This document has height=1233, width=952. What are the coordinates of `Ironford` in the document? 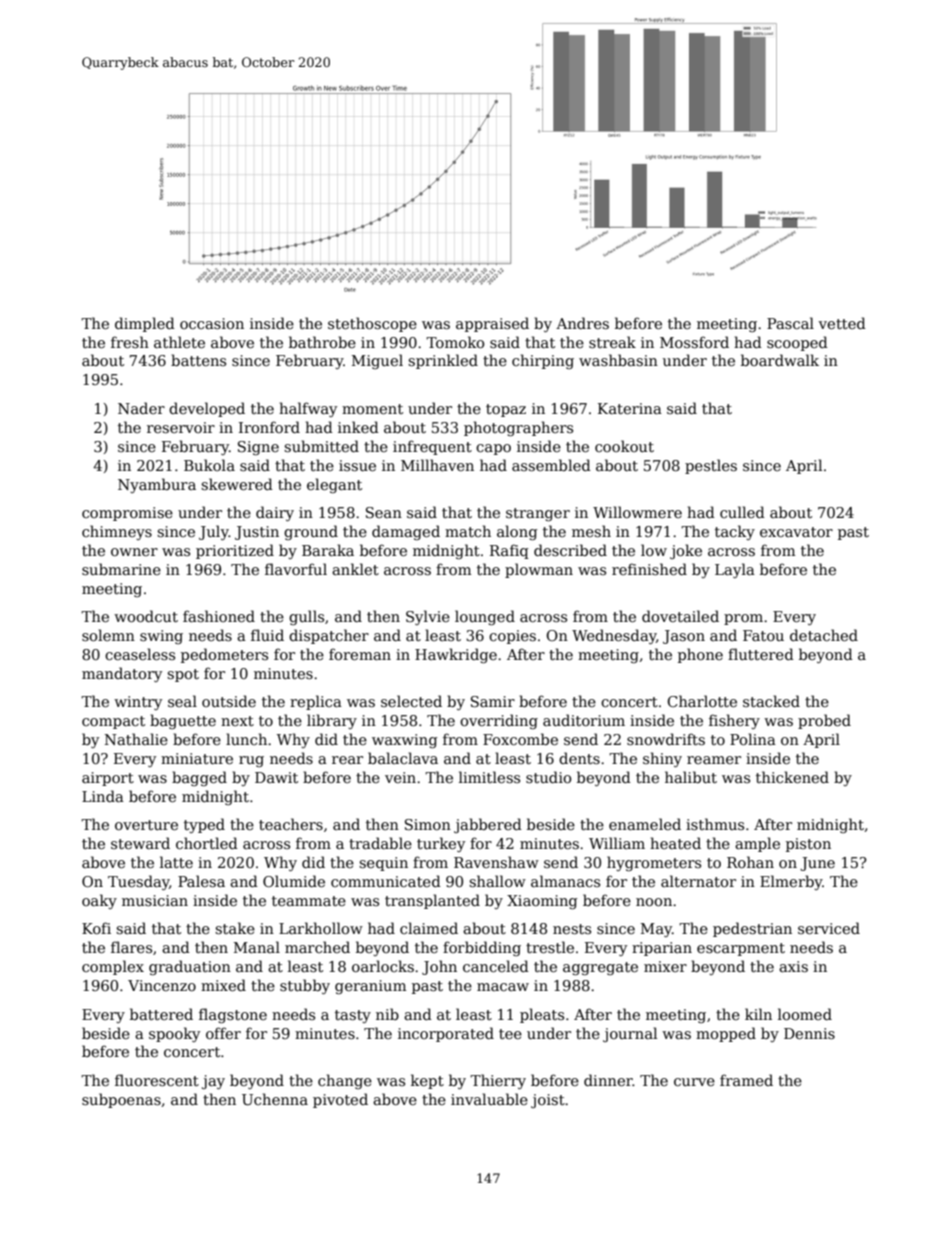 It's located at (269, 427).
